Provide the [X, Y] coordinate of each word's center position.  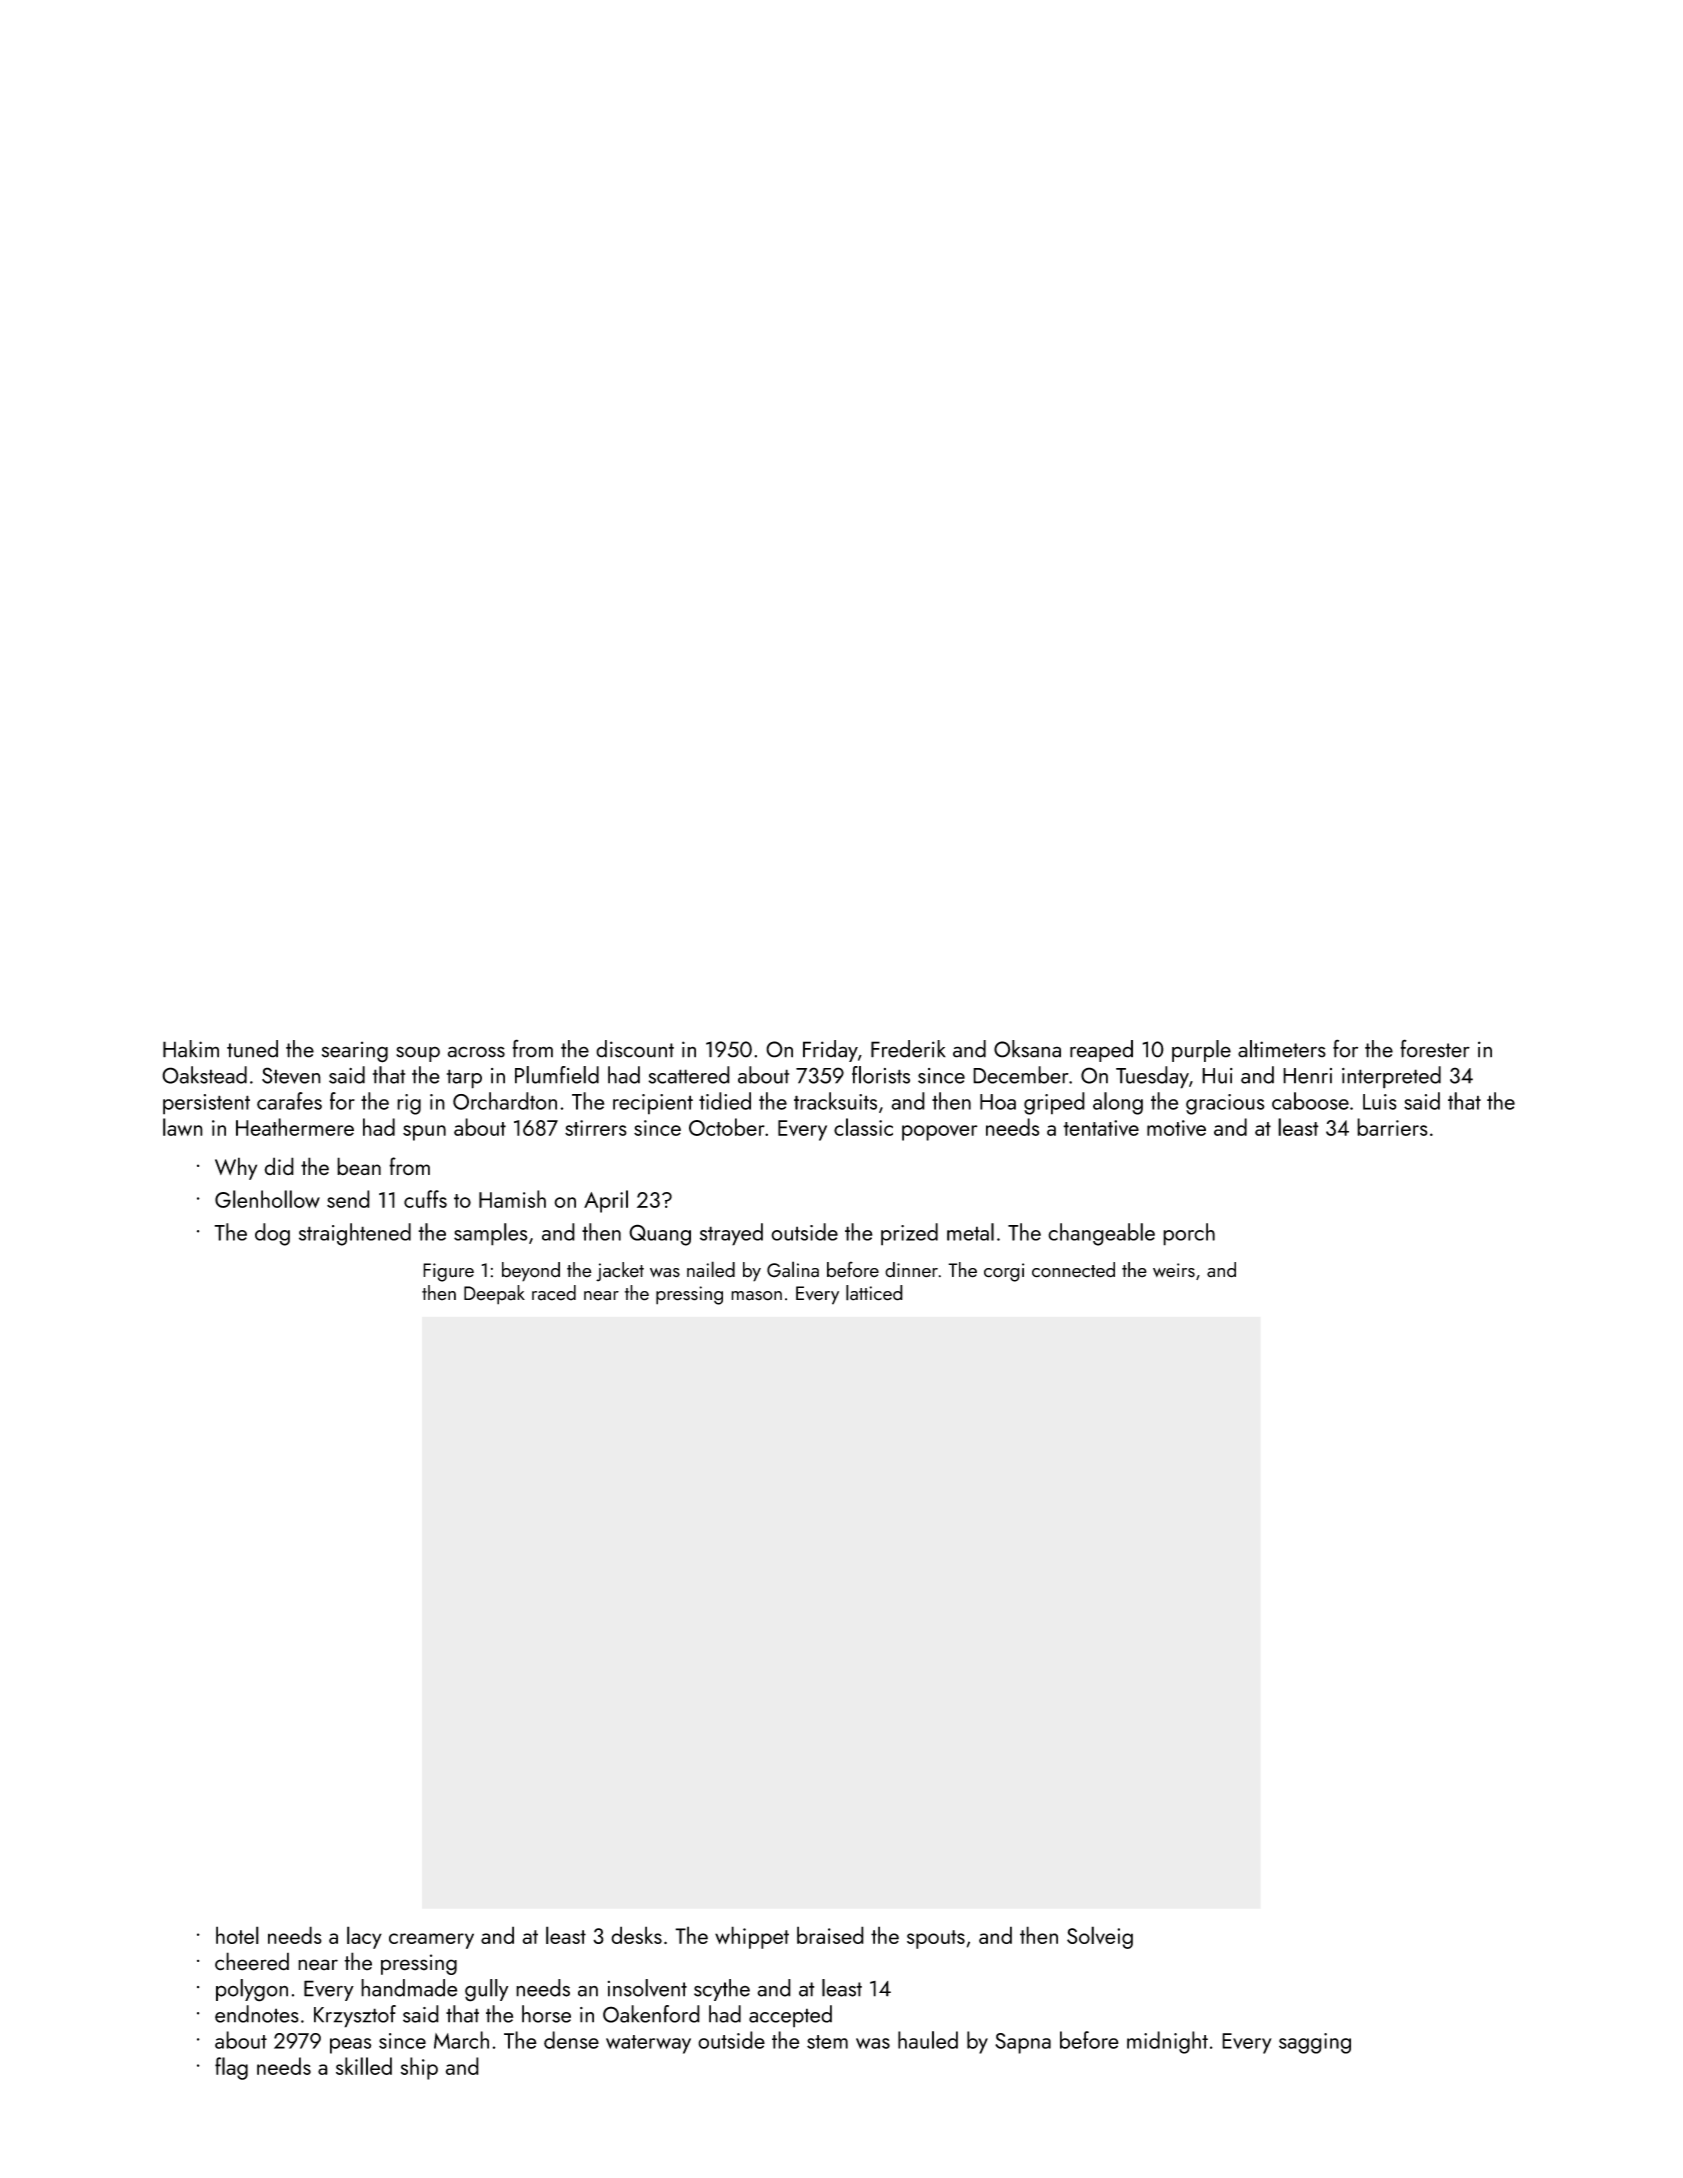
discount [635, 1049]
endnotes [257, 2014]
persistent [206, 1104]
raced [554, 1293]
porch [1189, 1234]
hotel [237, 1935]
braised [830, 1935]
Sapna [1023, 2043]
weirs [1174, 1270]
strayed [731, 1234]
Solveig [1100, 1937]
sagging [1315, 2043]
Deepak [494, 1295]
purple [1201, 1051]
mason [756, 1296]
